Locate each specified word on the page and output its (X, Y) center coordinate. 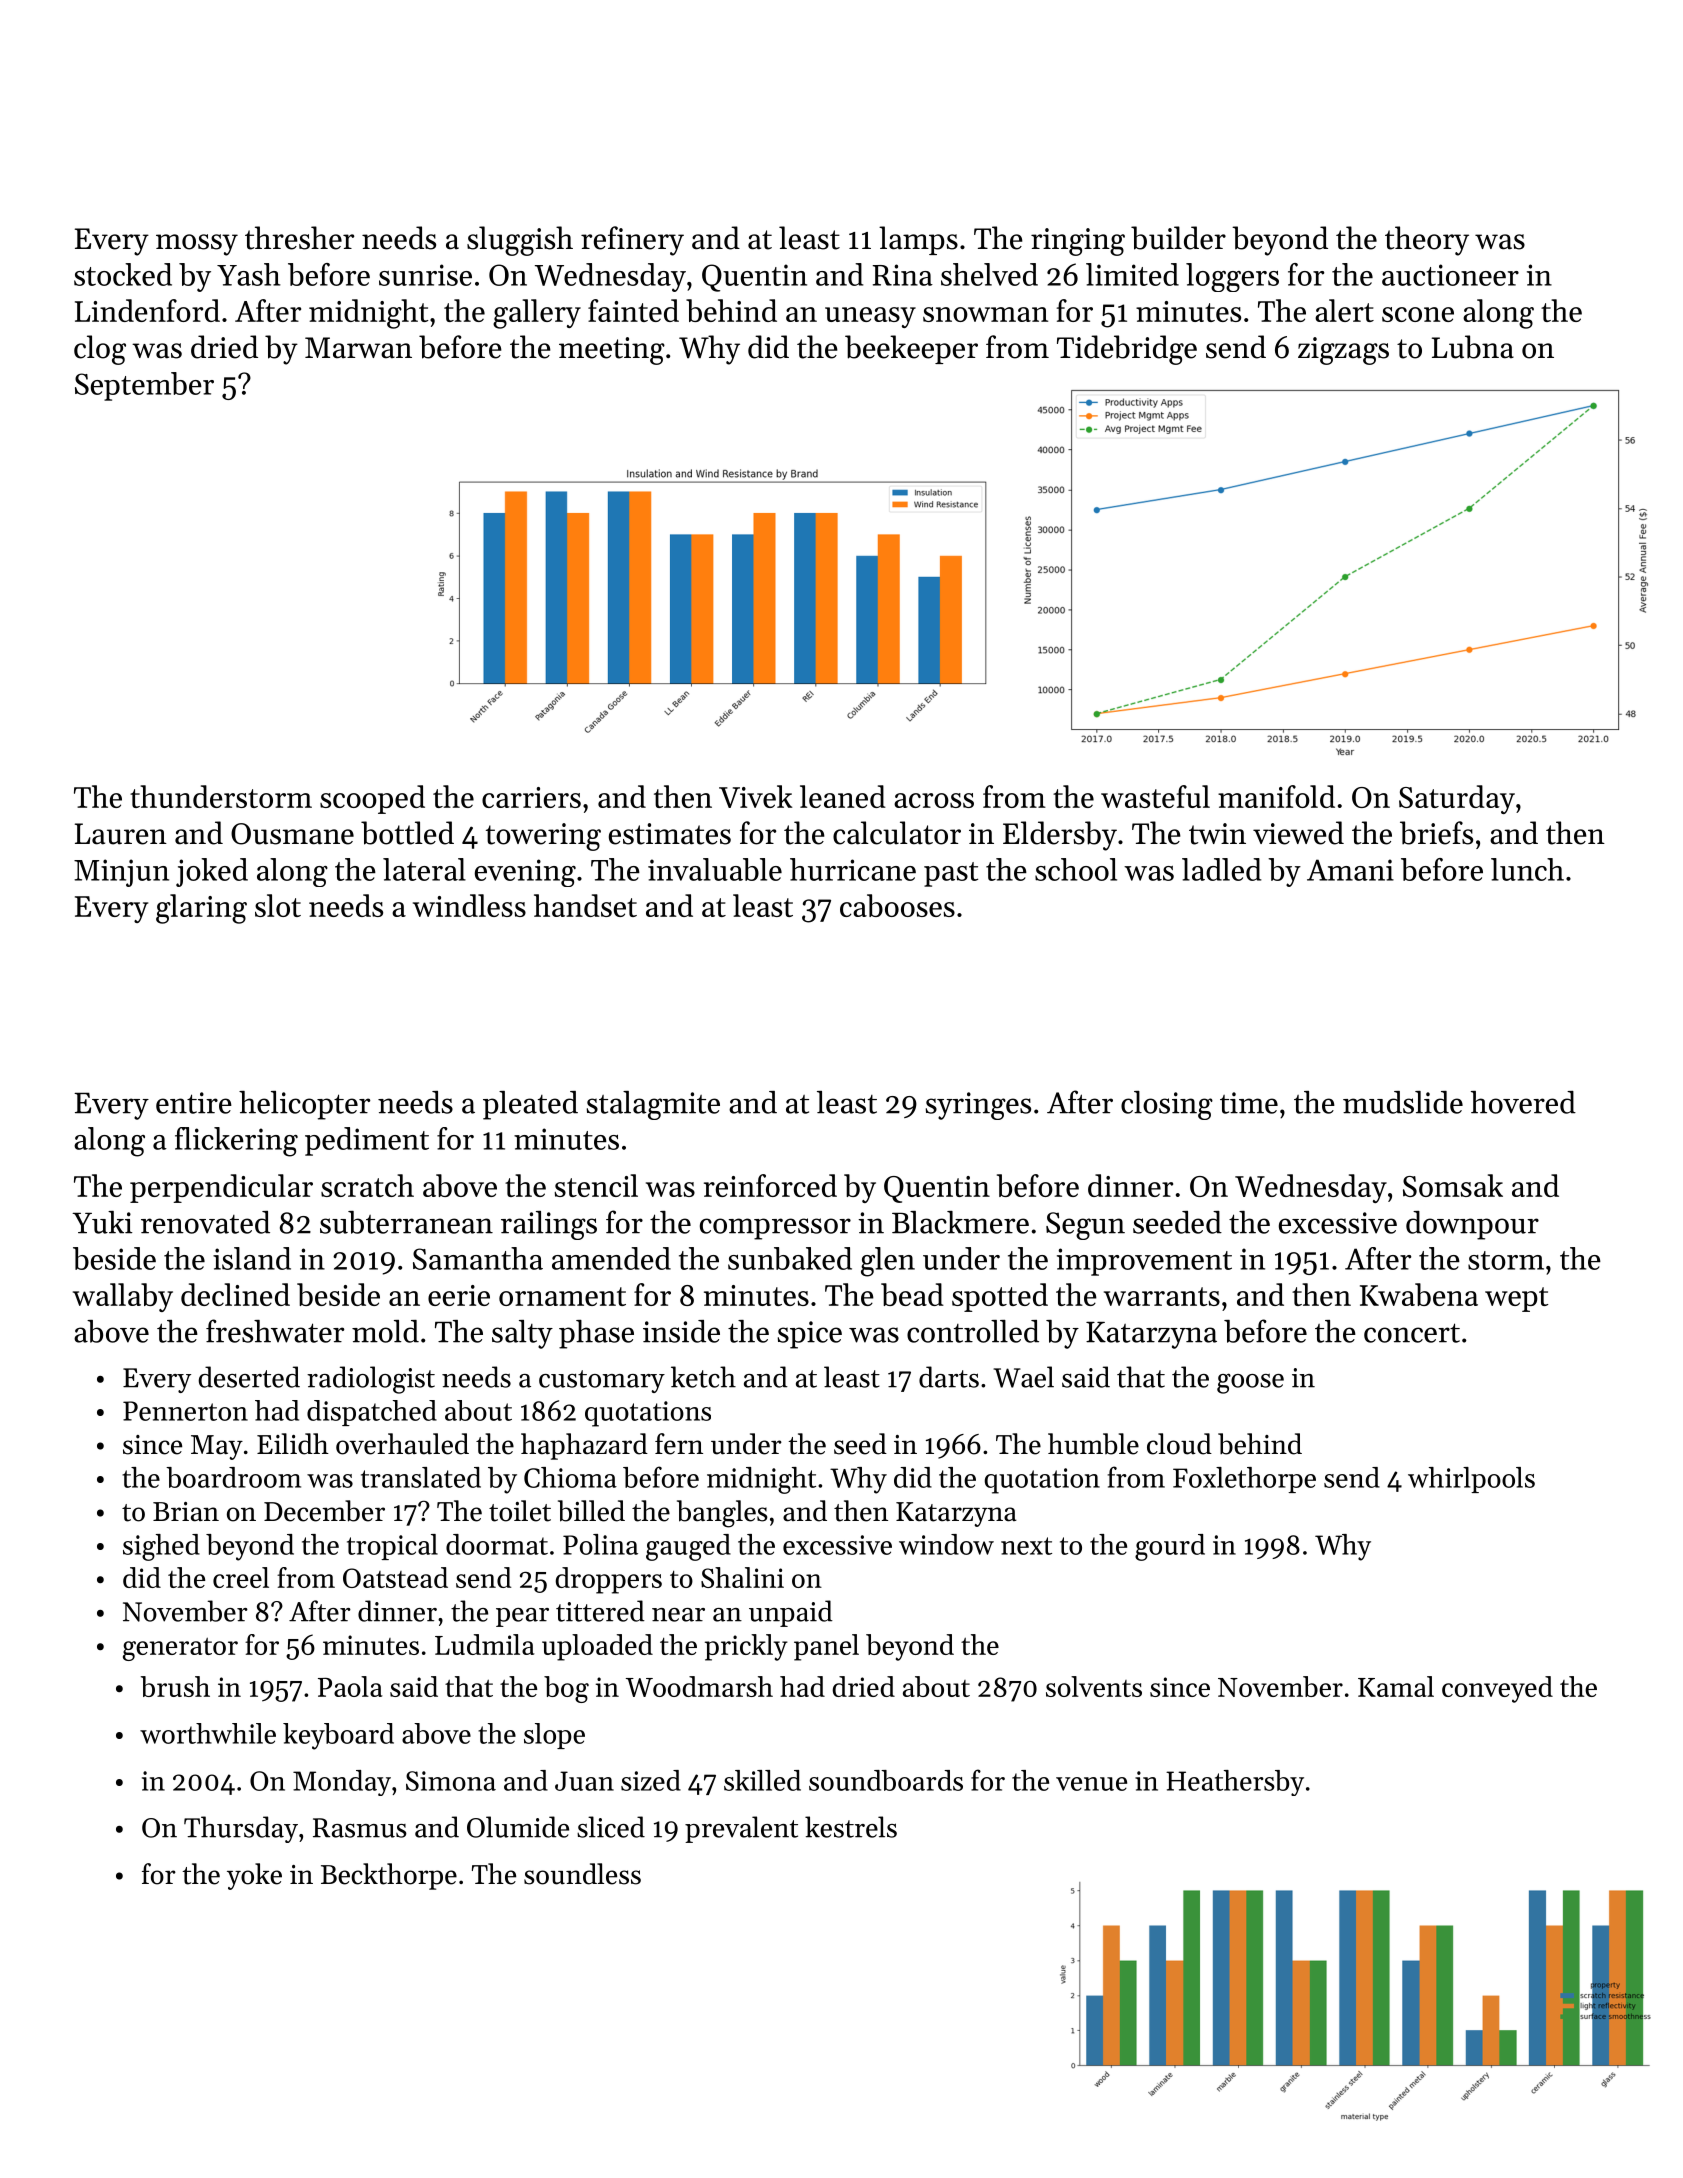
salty (522, 1334)
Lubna (1473, 347)
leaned (843, 796)
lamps (918, 240)
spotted (1000, 1297)
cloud (1179, 1444)
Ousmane (292, 834)
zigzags (1343, 351)
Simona (451, 1781)
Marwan (358, 348)
